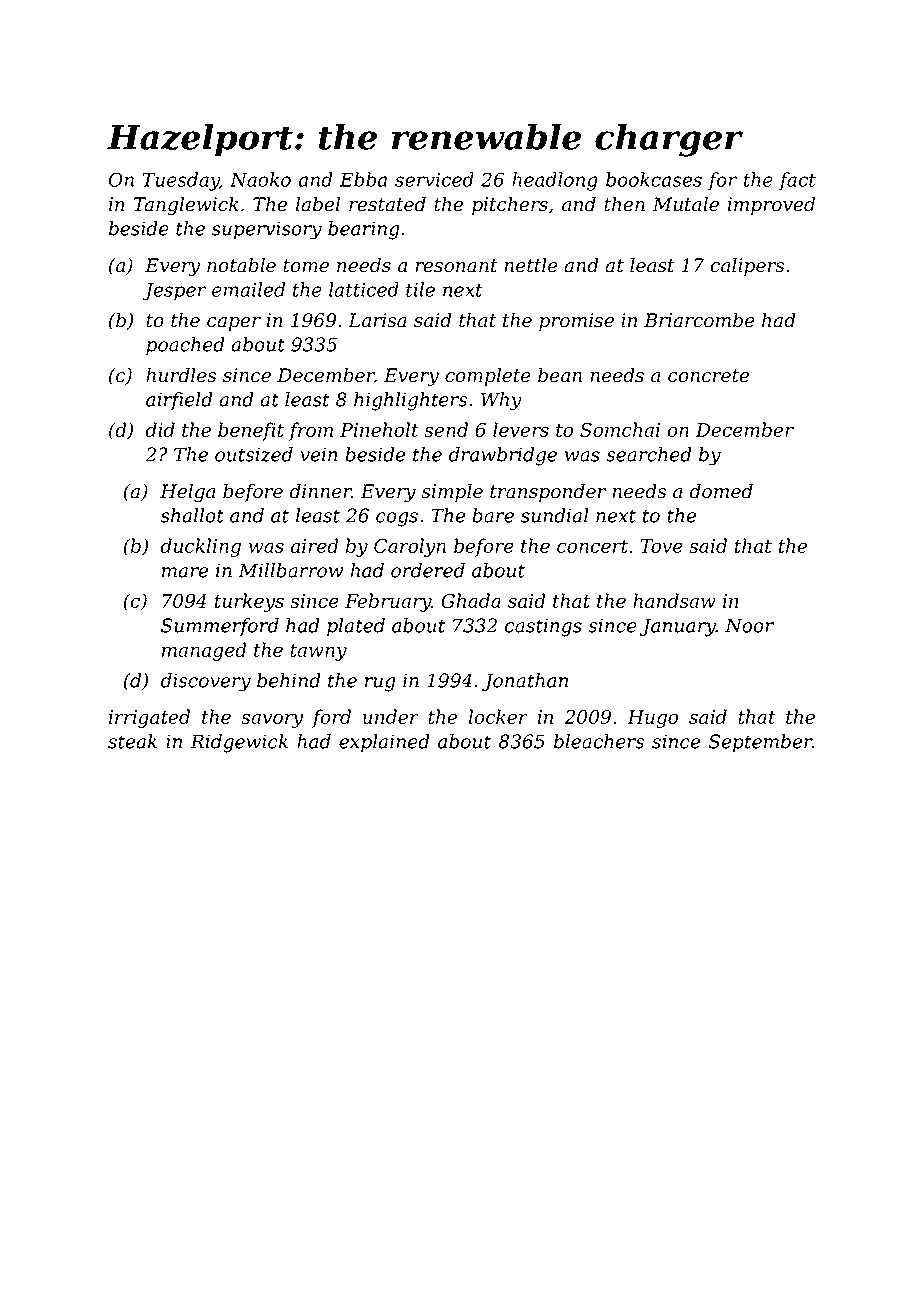 The width and height of the page is (924, 1308). What do you see at coordinates (661, 546) in the page?
I see `Tove` at bounding box center [661, 546].
